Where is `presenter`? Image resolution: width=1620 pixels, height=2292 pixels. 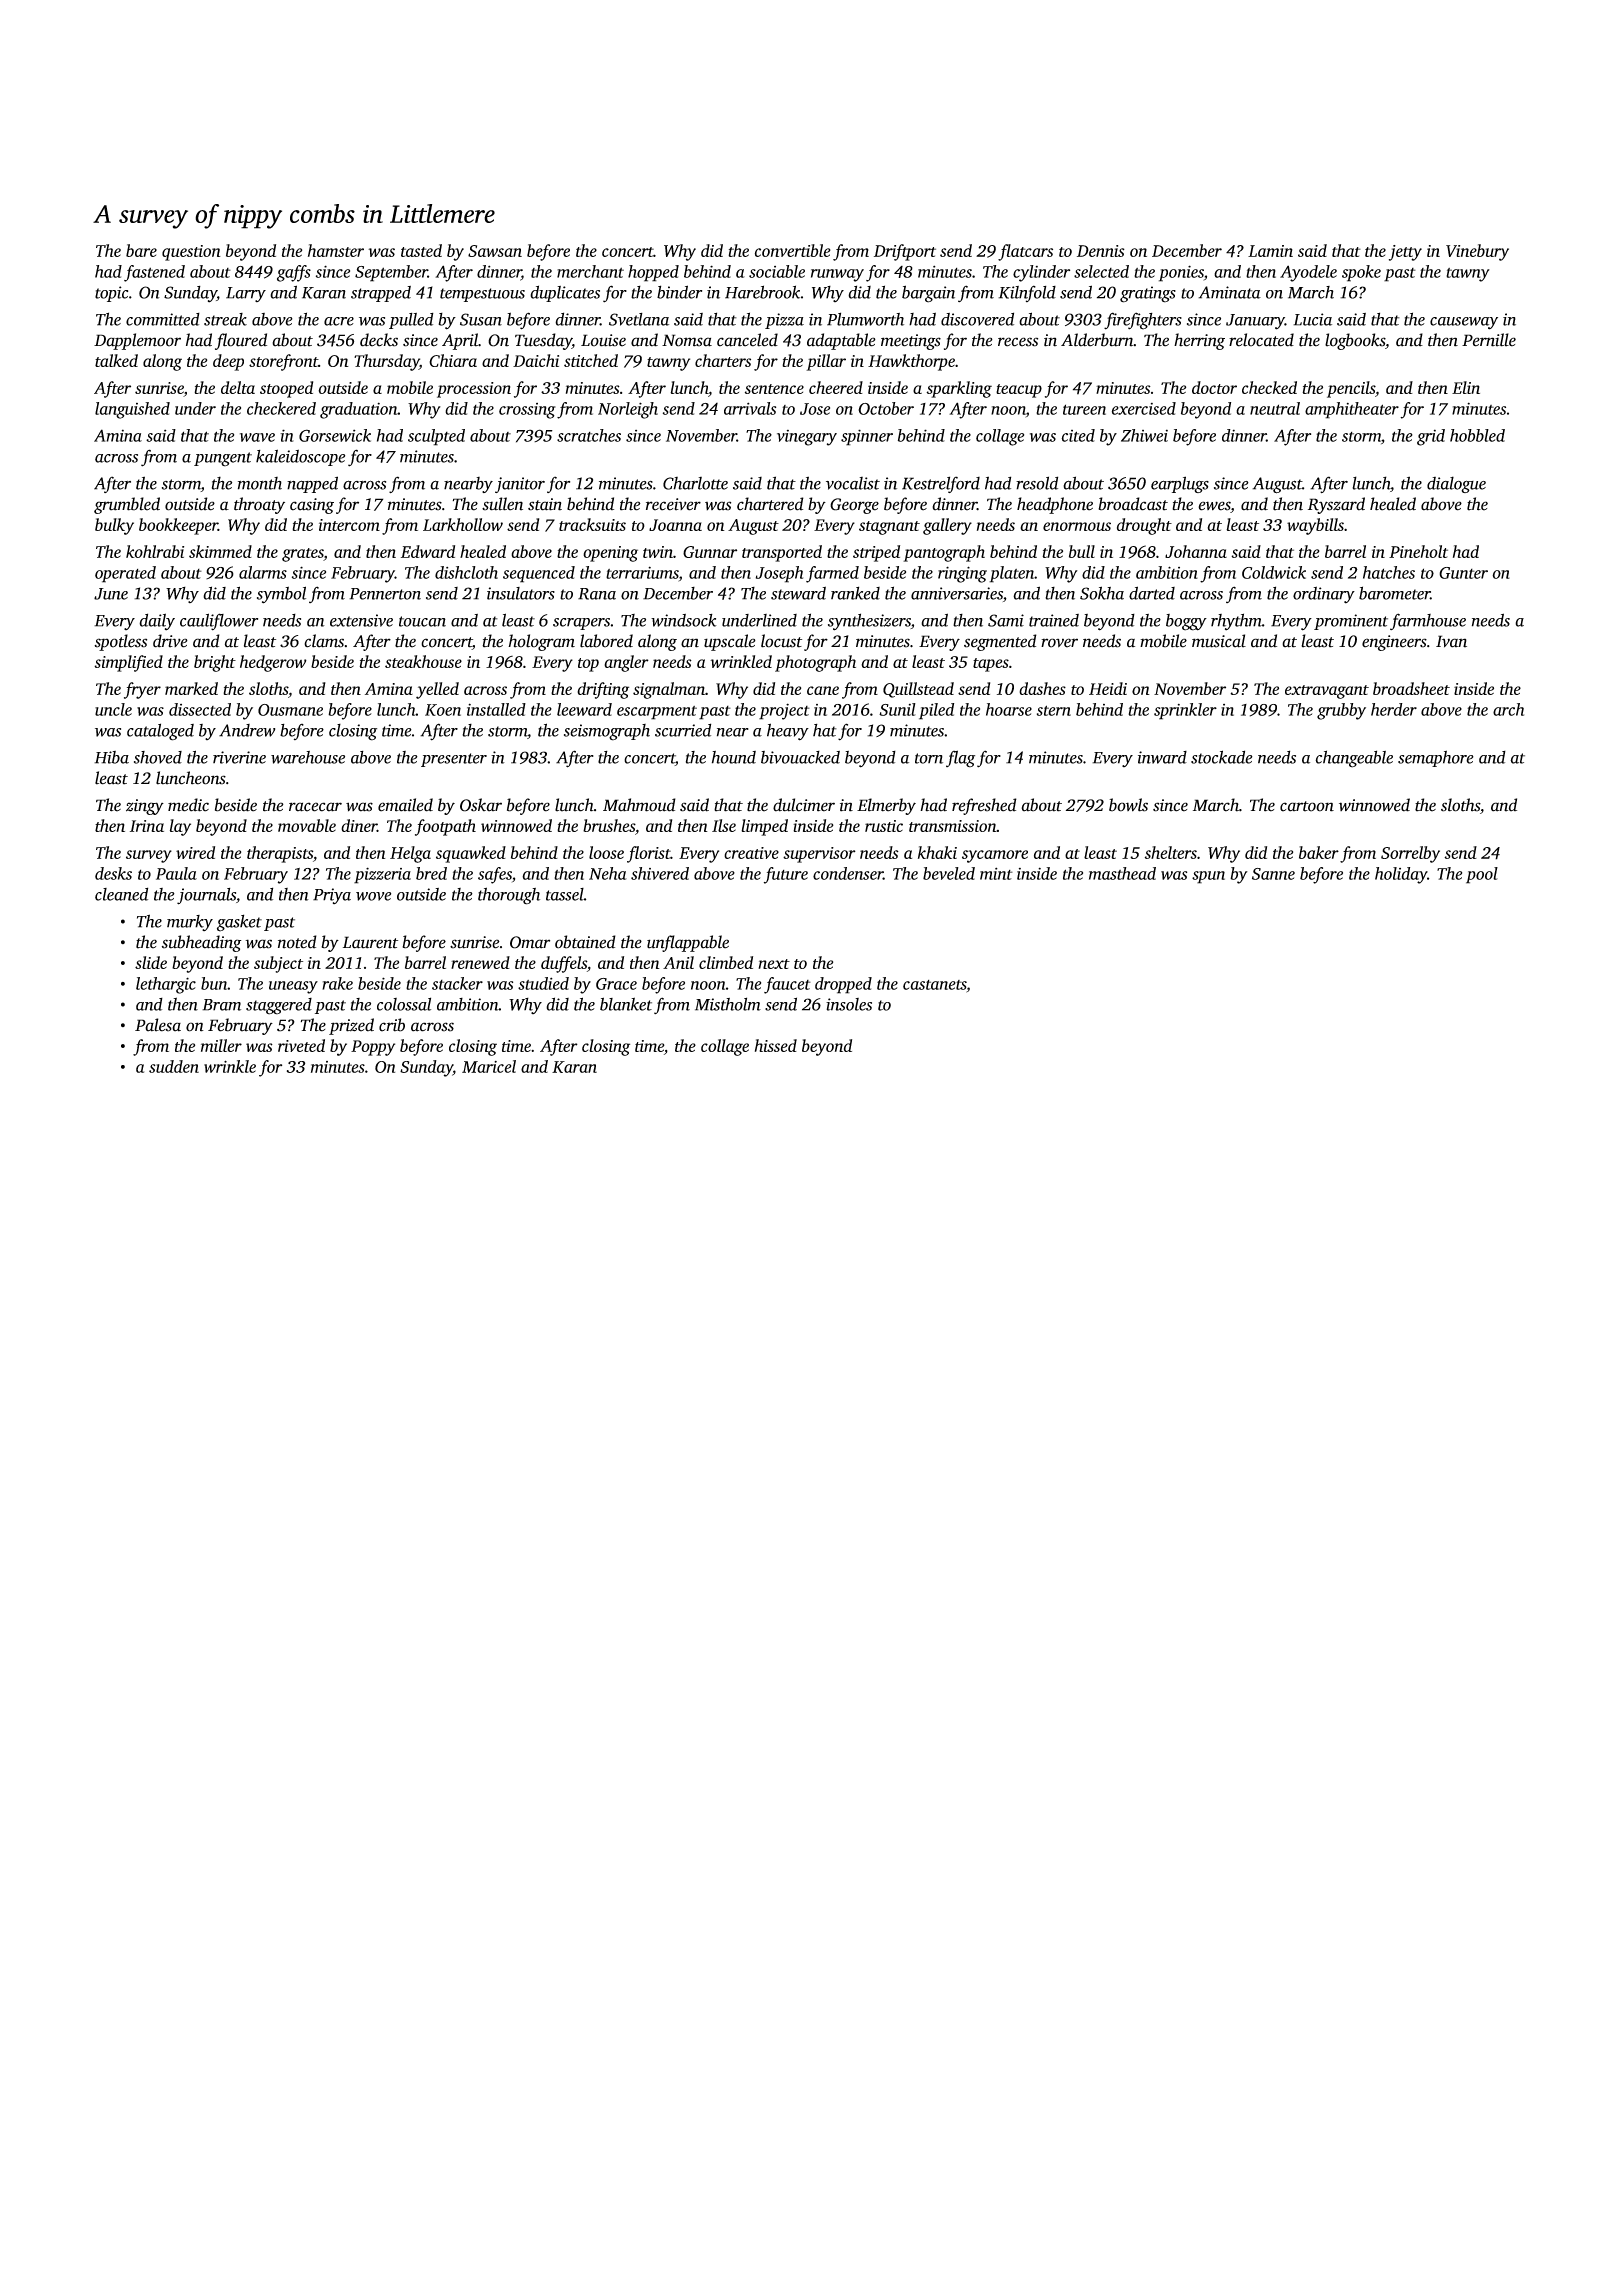 presenter is located at coordinates (454, 760).
